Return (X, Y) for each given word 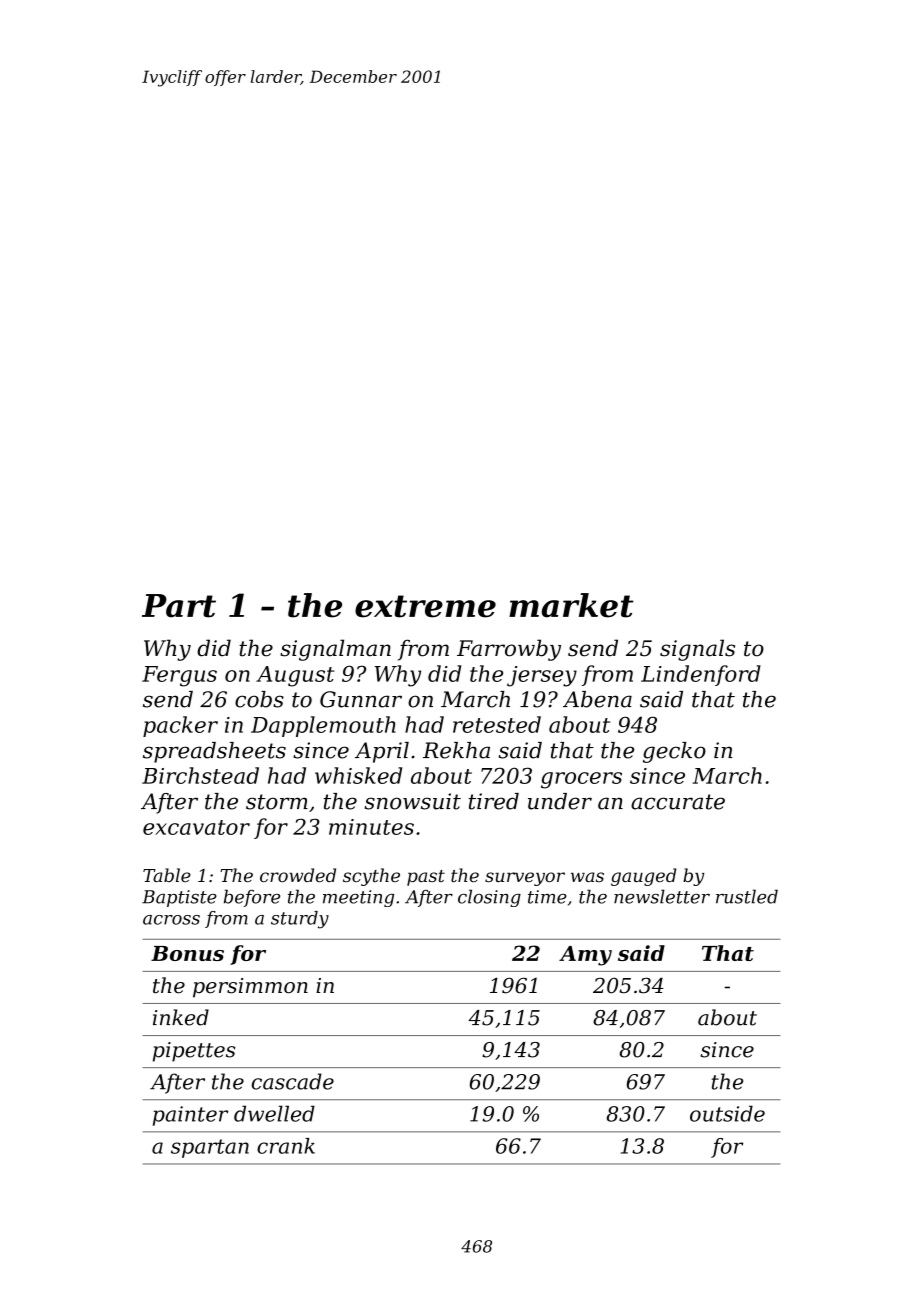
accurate (678, 802)
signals (697, 650)
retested (497, 724)
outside (727, 1113)
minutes (371, 827)
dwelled (274, 1113)
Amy (585, 956)
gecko (674, 752)
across (171, 920)
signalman (335, 650)
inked (181, 1017)
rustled (747, 896)
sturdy (300, 920)
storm (277, 802)
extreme (425, 606)
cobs (259, 699)
